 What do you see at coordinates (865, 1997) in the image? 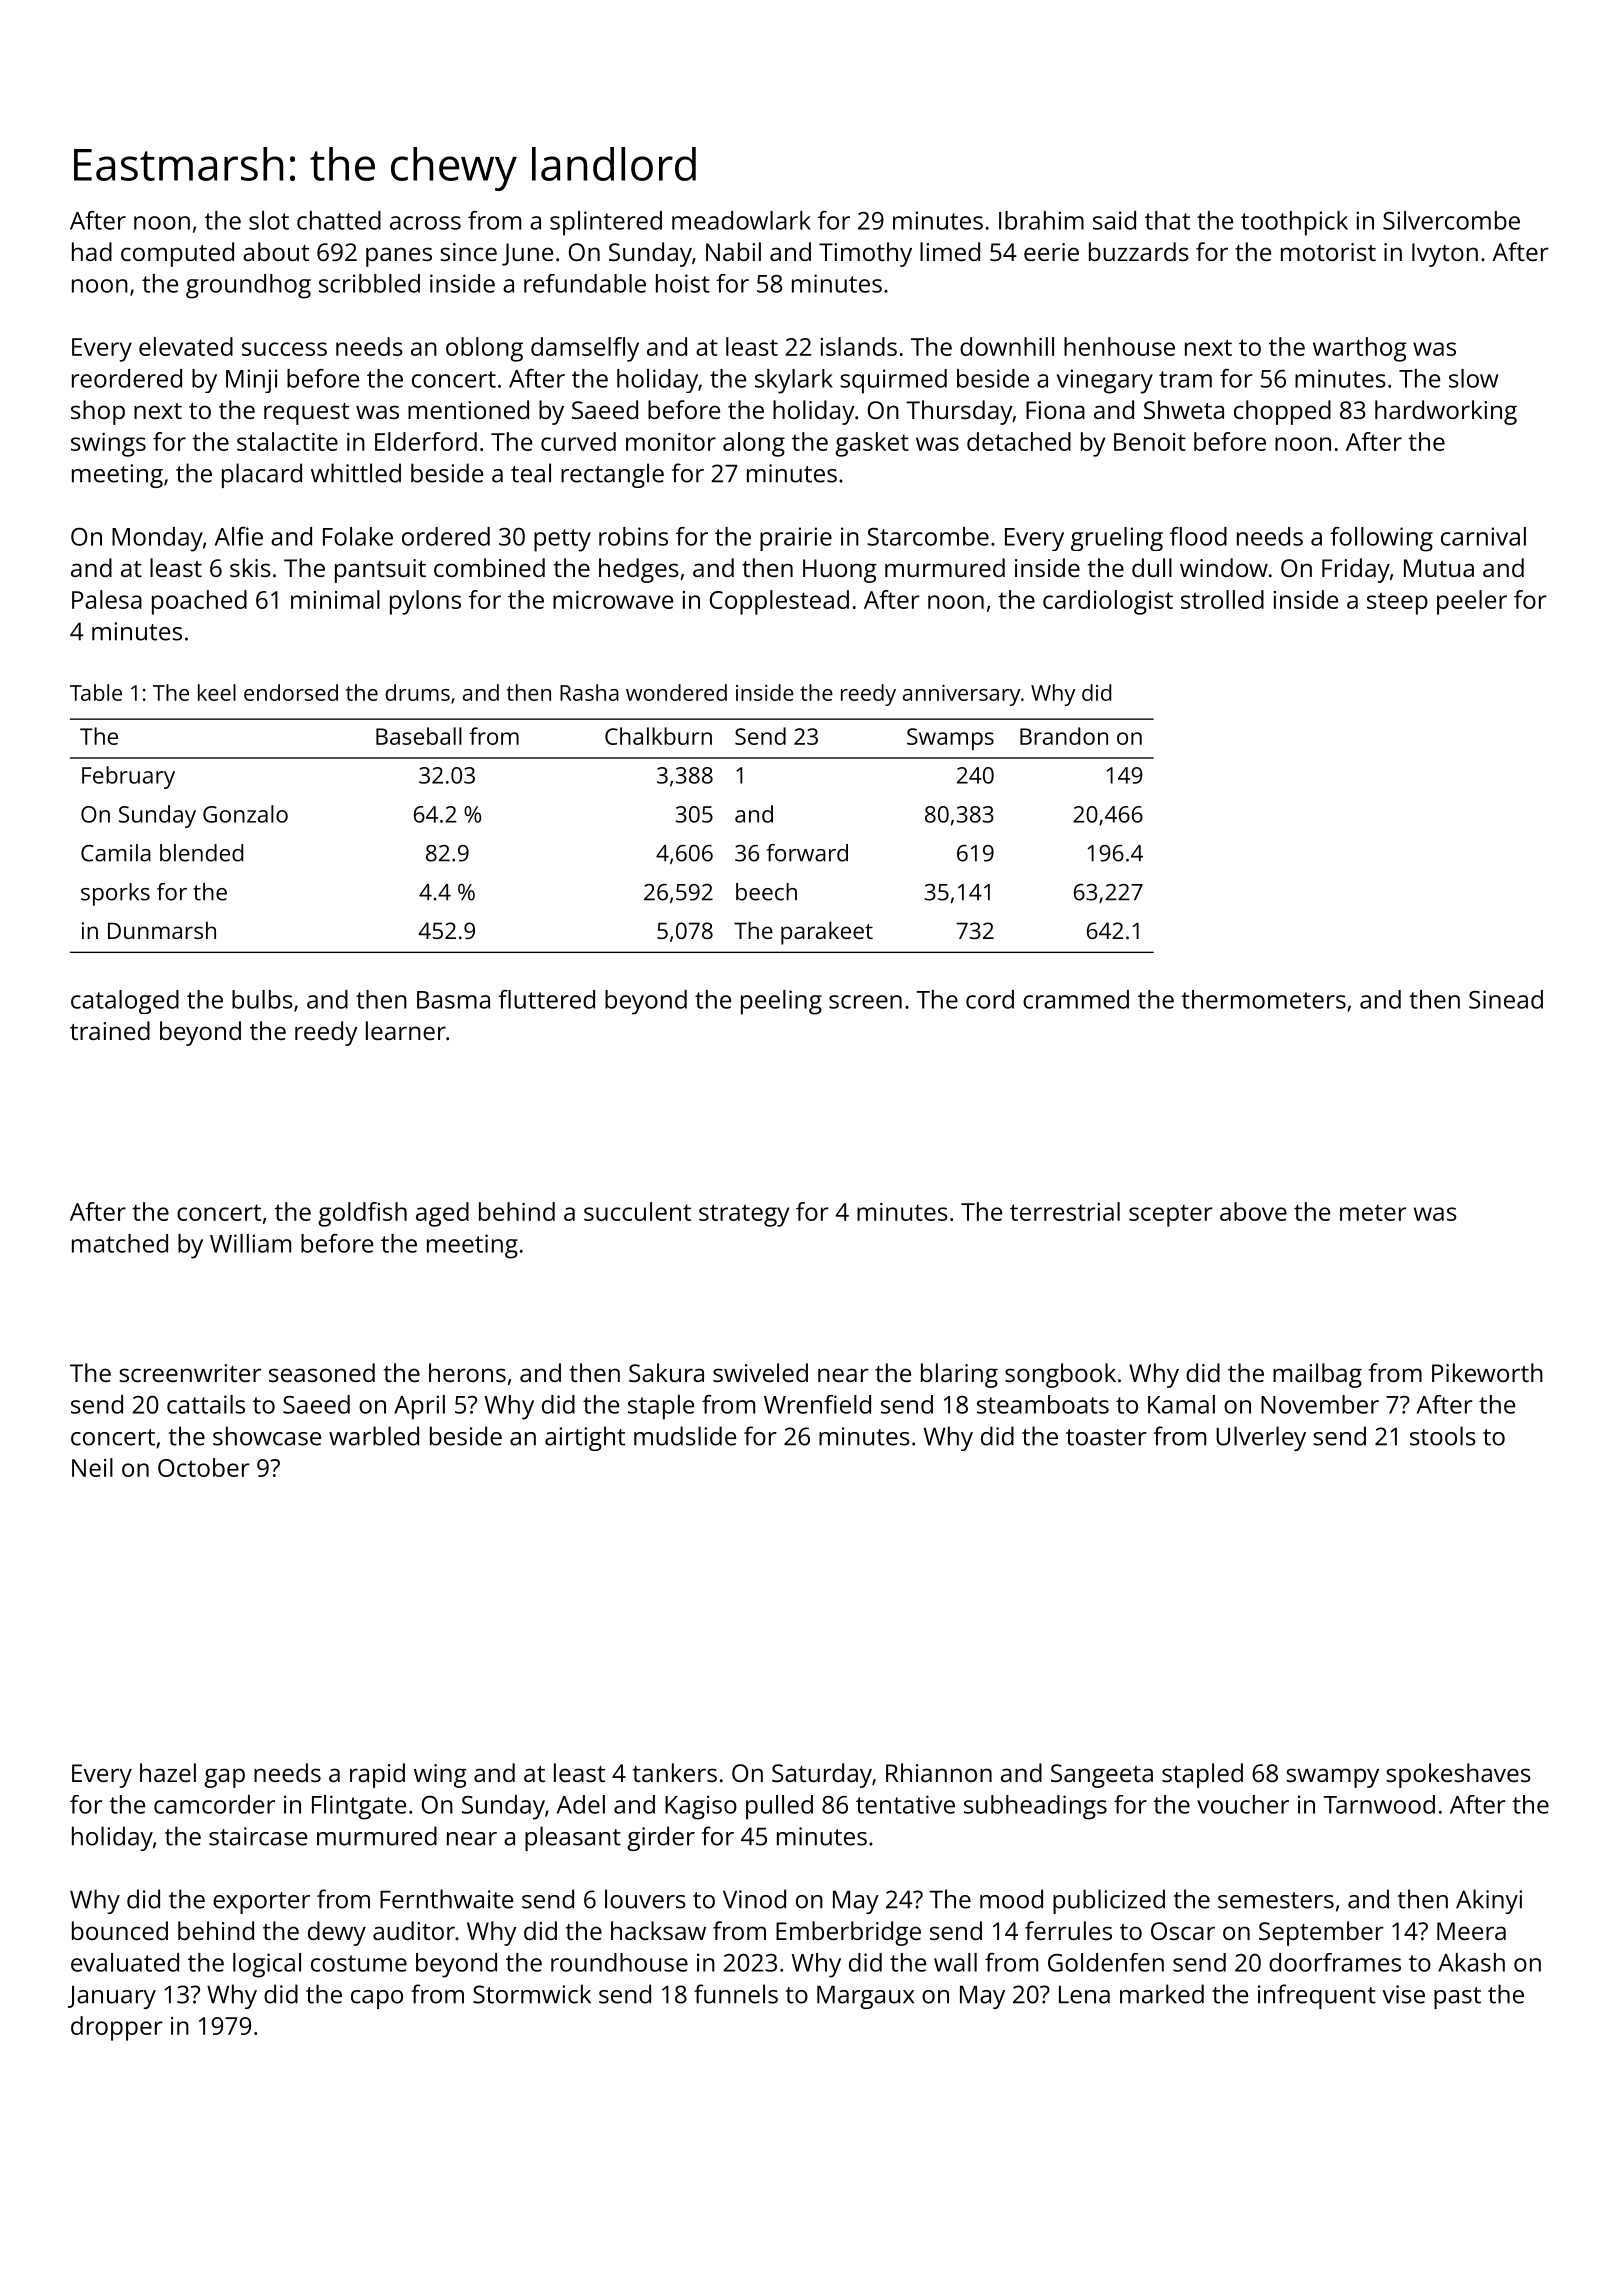
I see `Margaux` at bounding box center [865, 1997].
